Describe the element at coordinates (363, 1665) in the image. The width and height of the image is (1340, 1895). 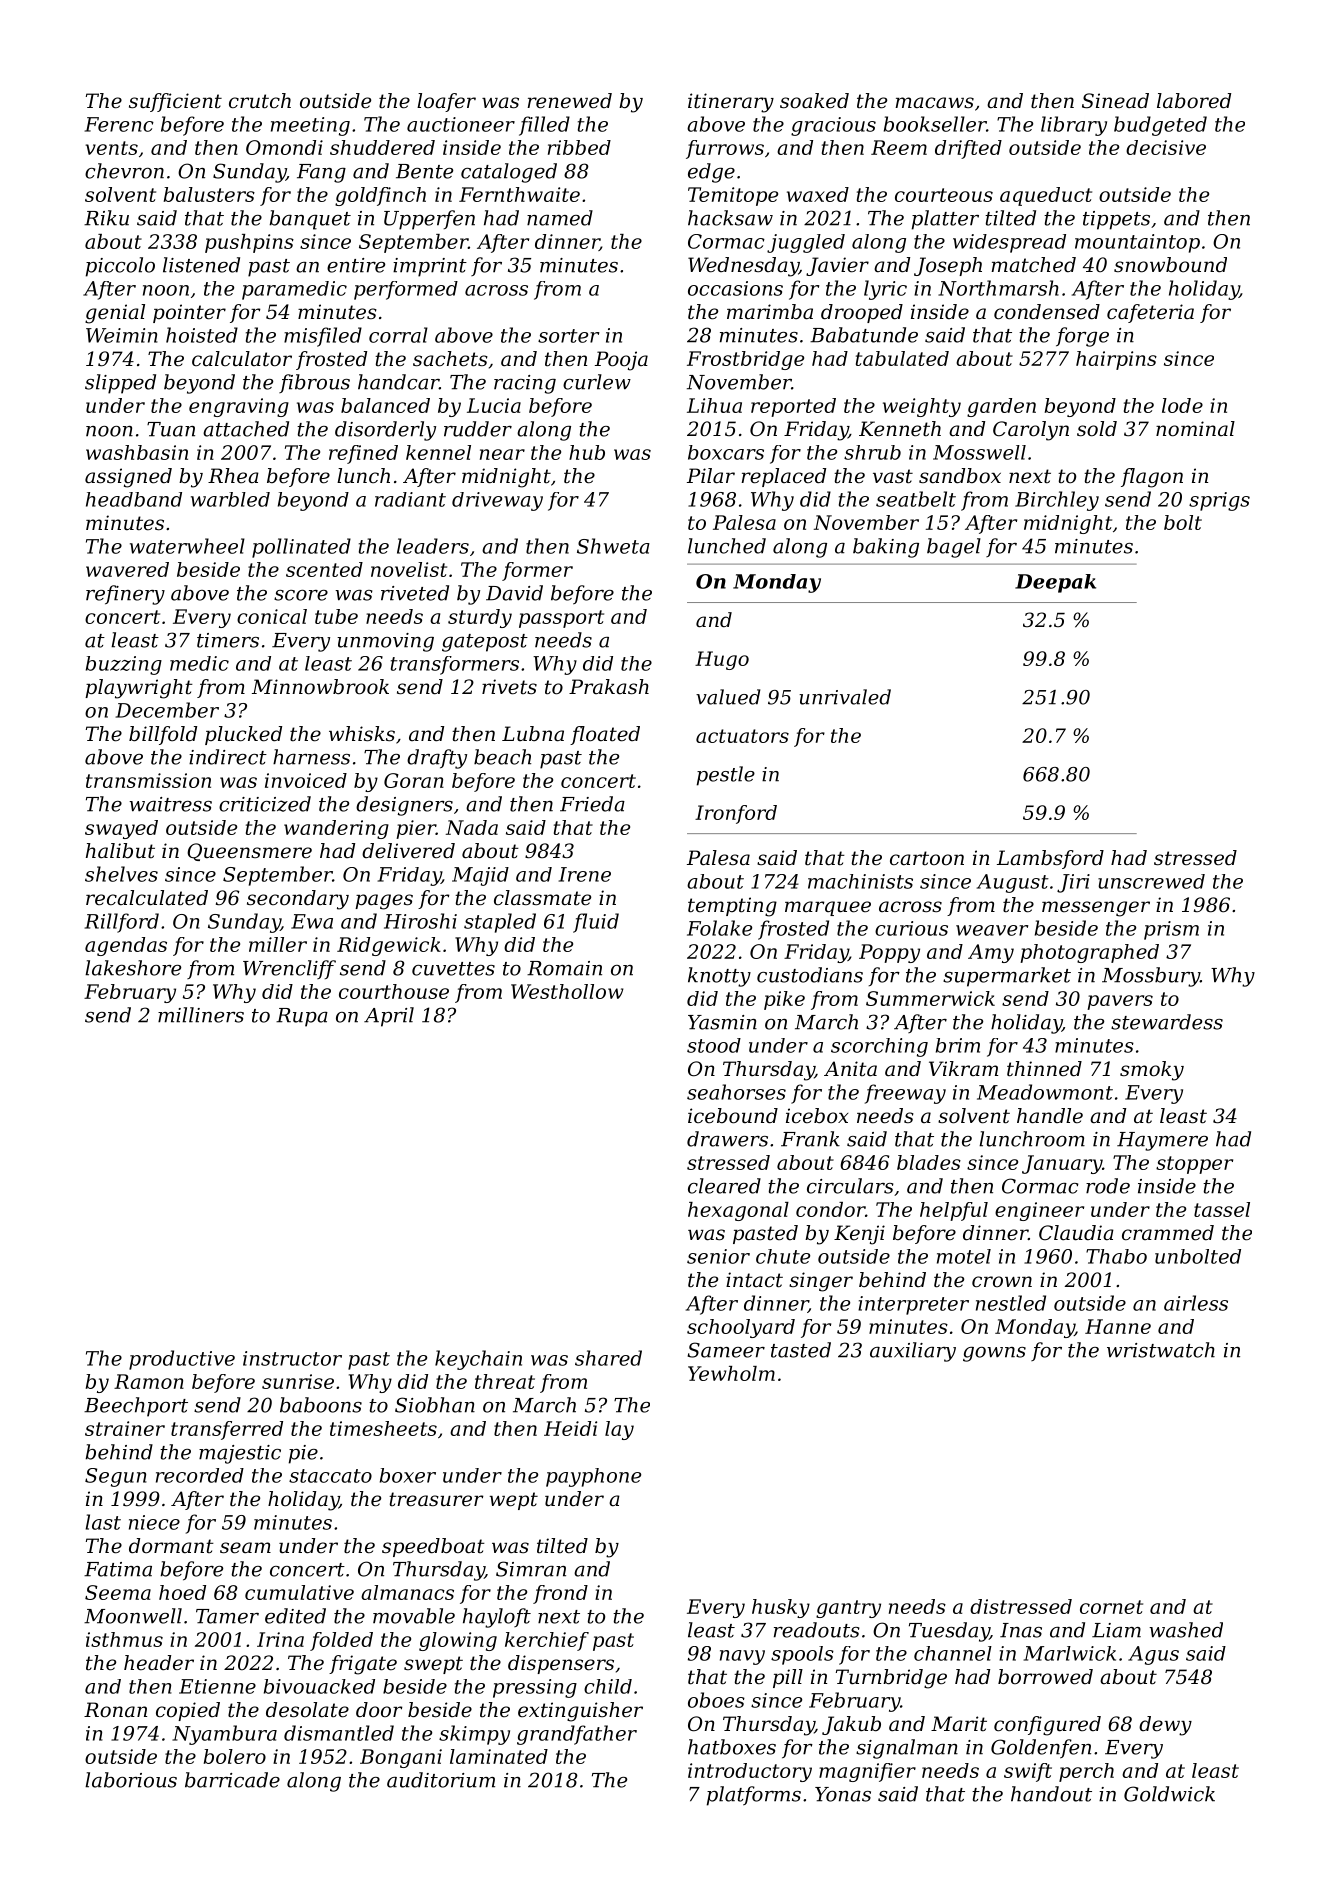
I see `frigate` at that location.
